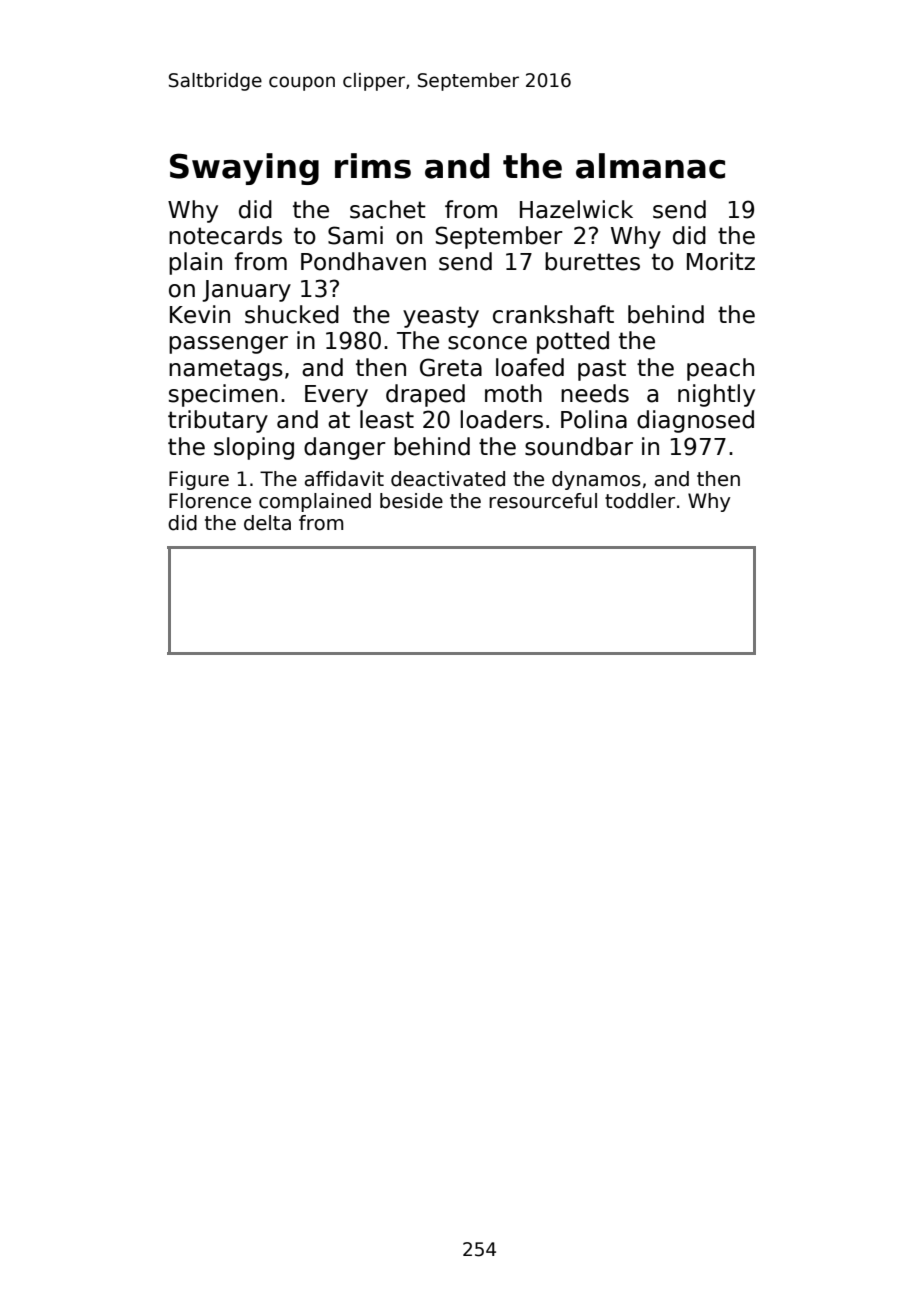 Image resolution: width=924 pixels, height=1311 pixels. I want to click on sachet, so click(388, 209).
